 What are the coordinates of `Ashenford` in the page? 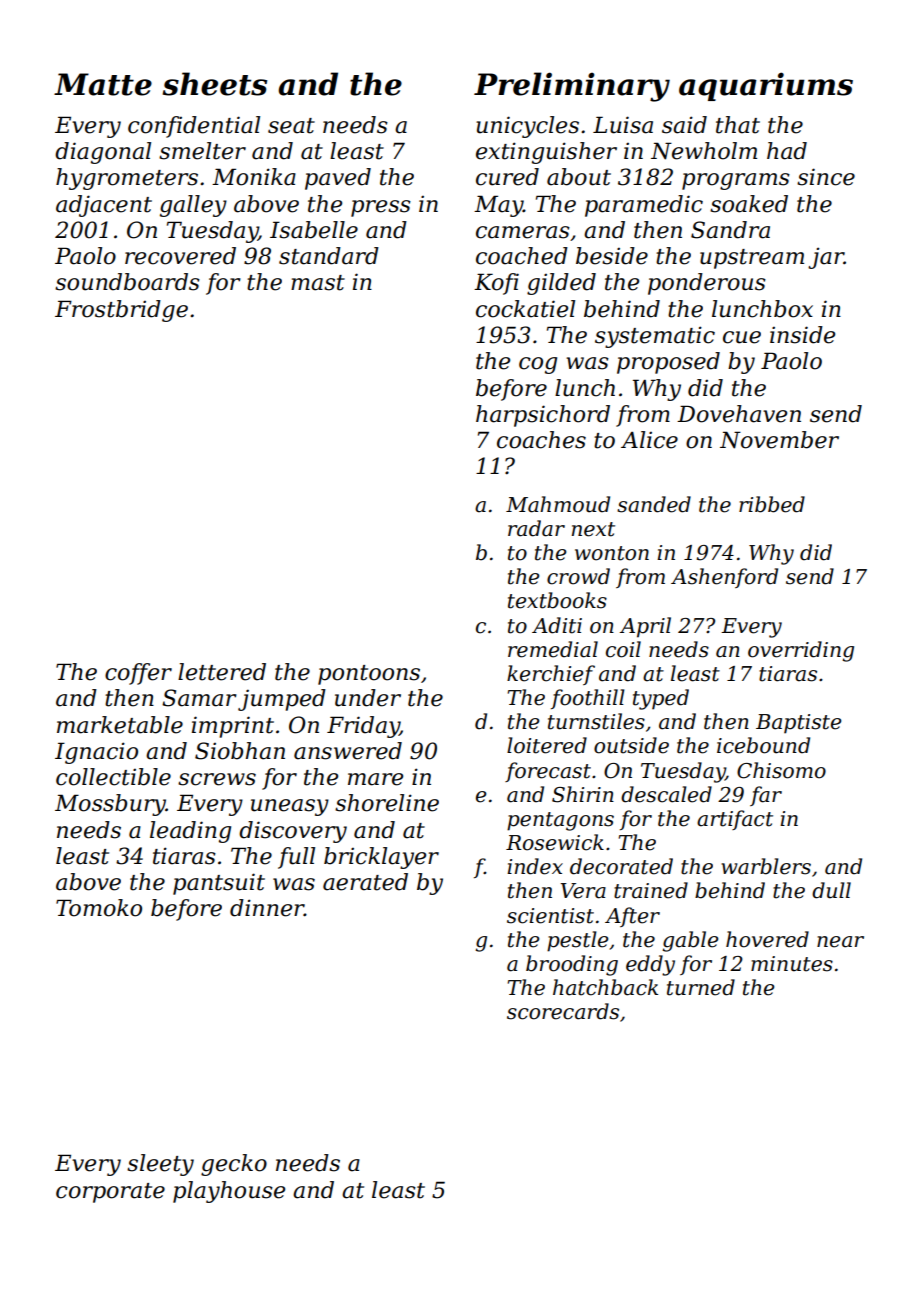 It's located at (724, 578).
